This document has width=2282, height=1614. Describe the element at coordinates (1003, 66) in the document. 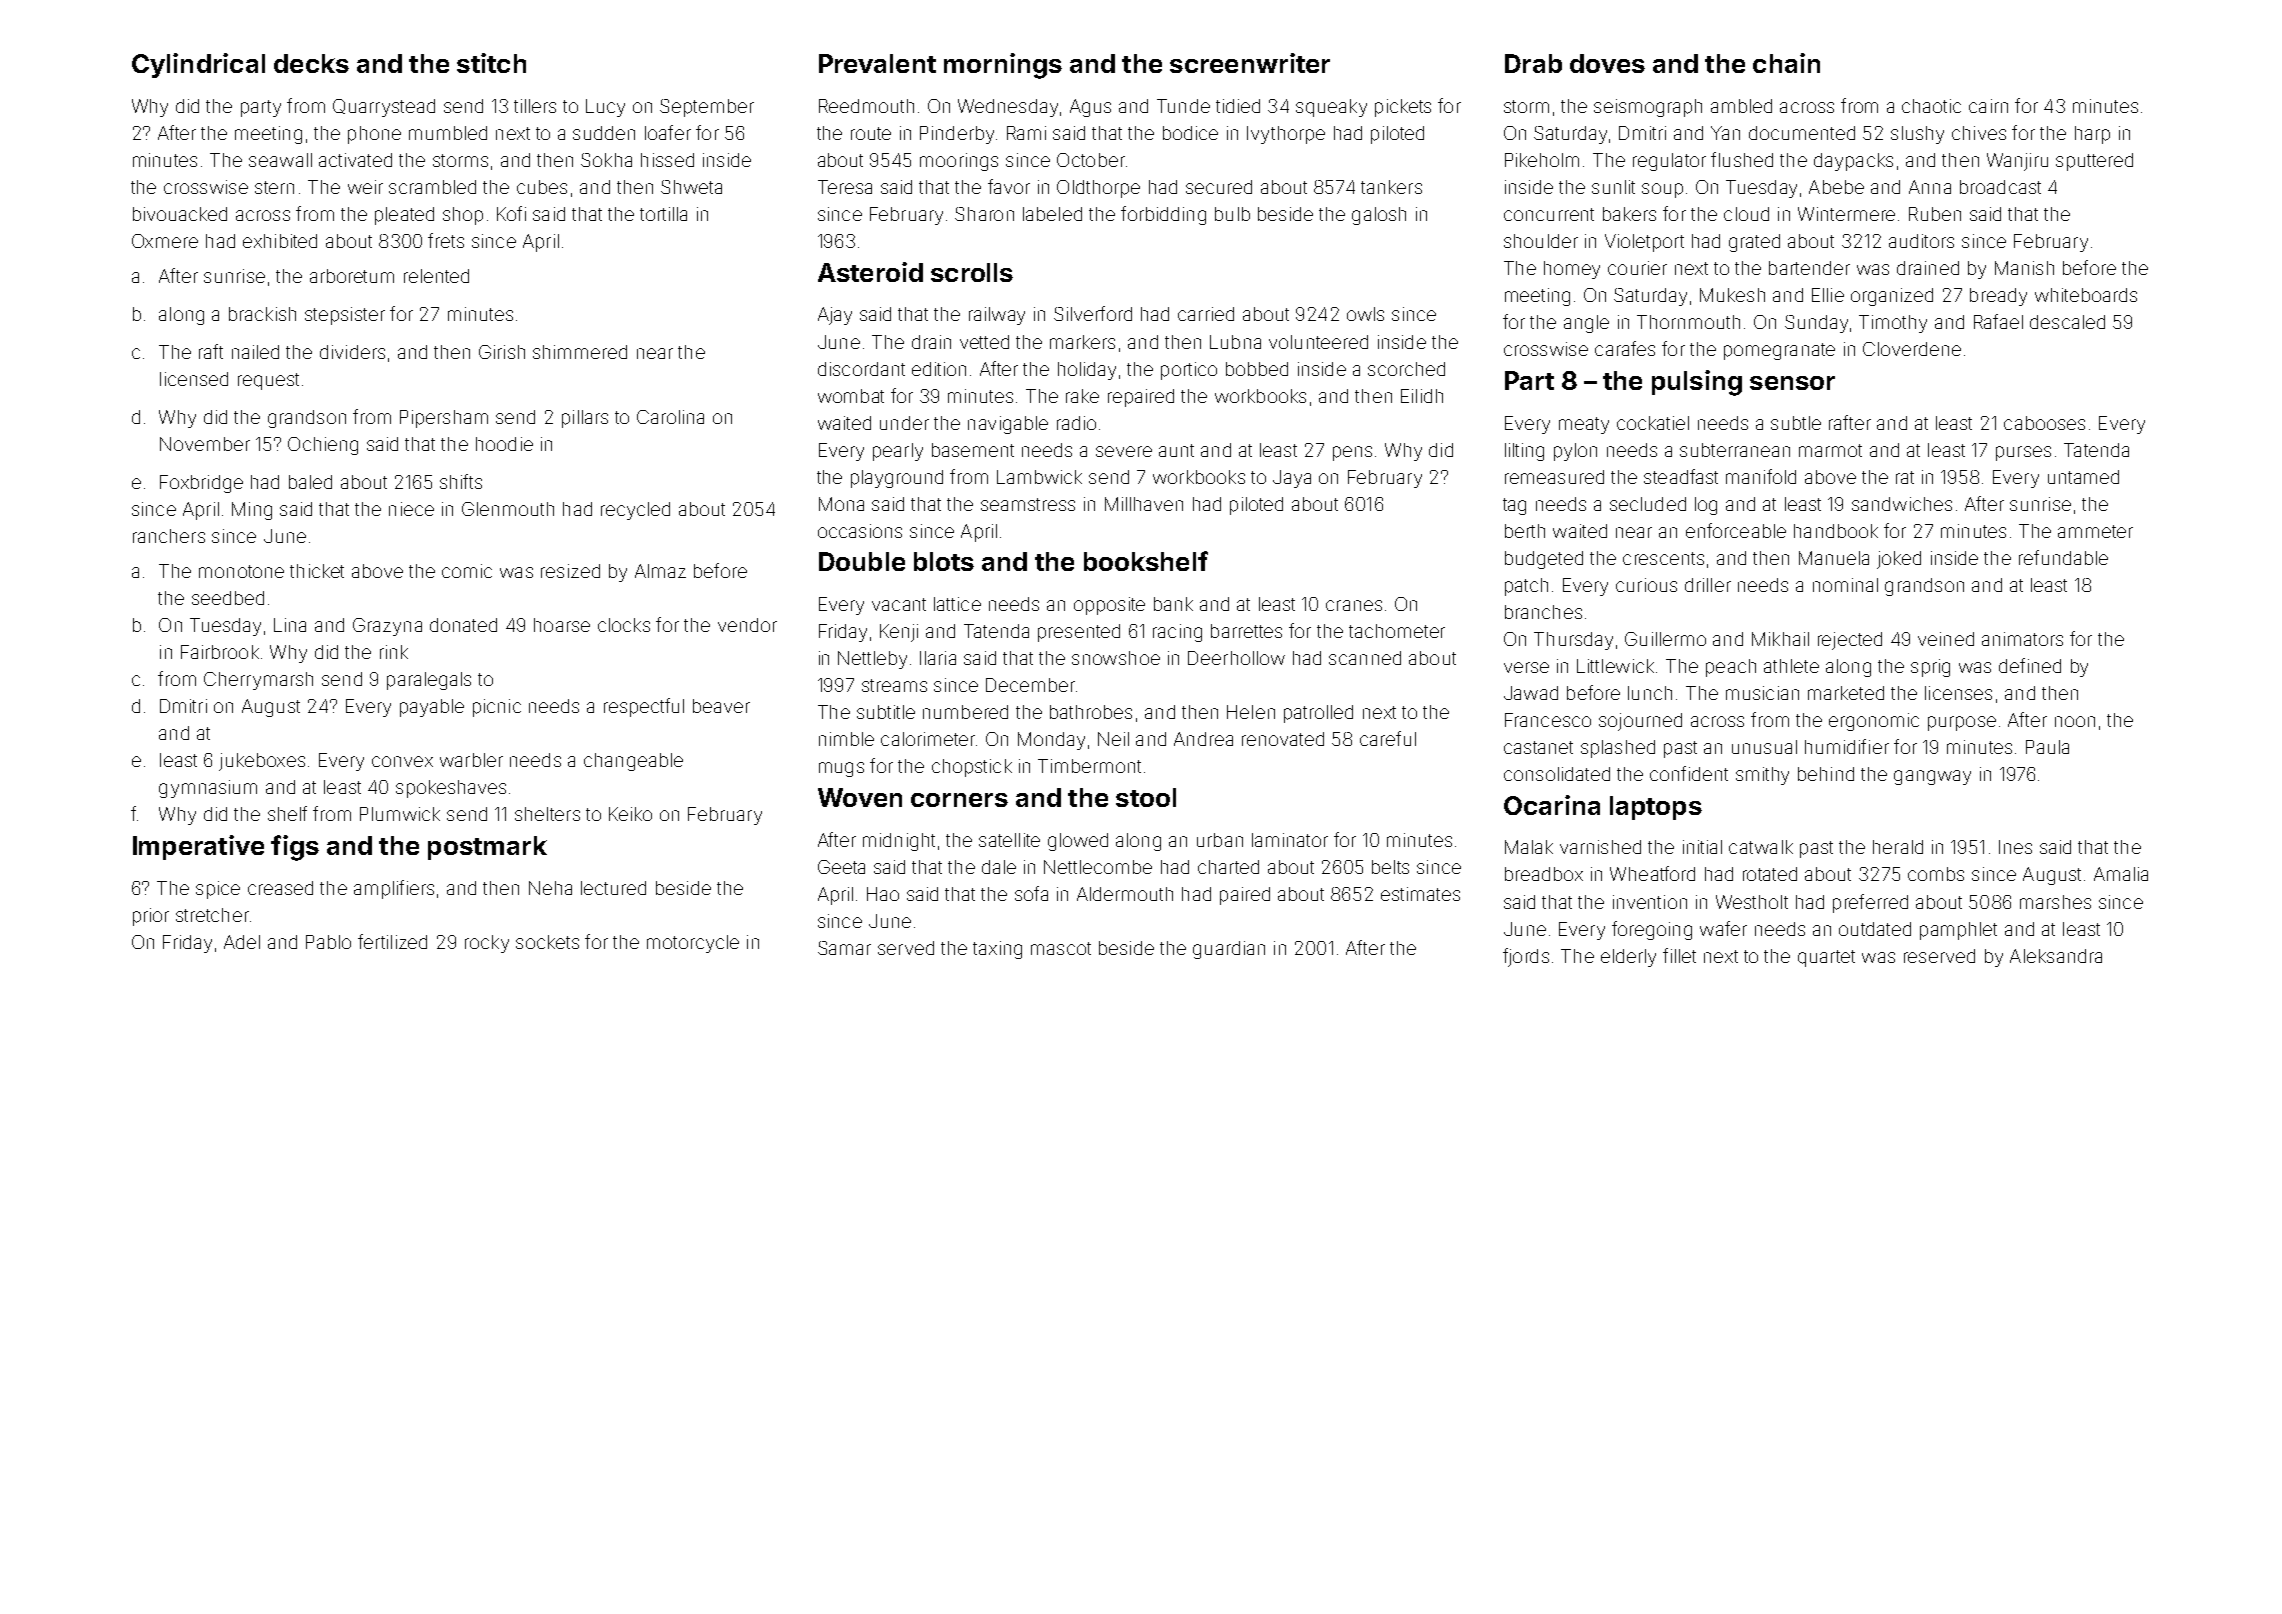

I see `mornings` at that location.
